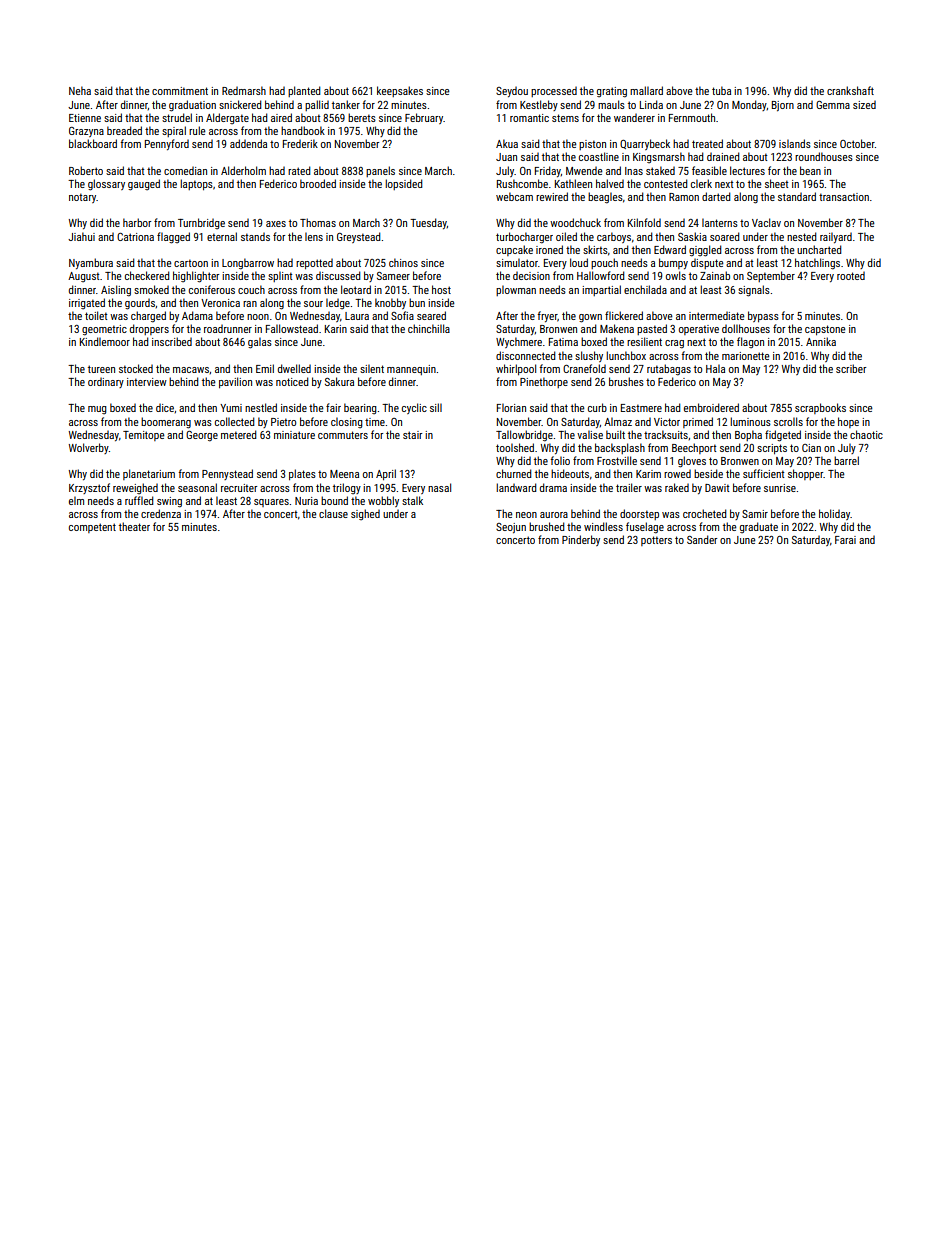 Image resolution: width=952 pixels, height=1233 pixels. Describe the element at coordinates (412, 435) in the screenshot. I see `stair` at that location.
